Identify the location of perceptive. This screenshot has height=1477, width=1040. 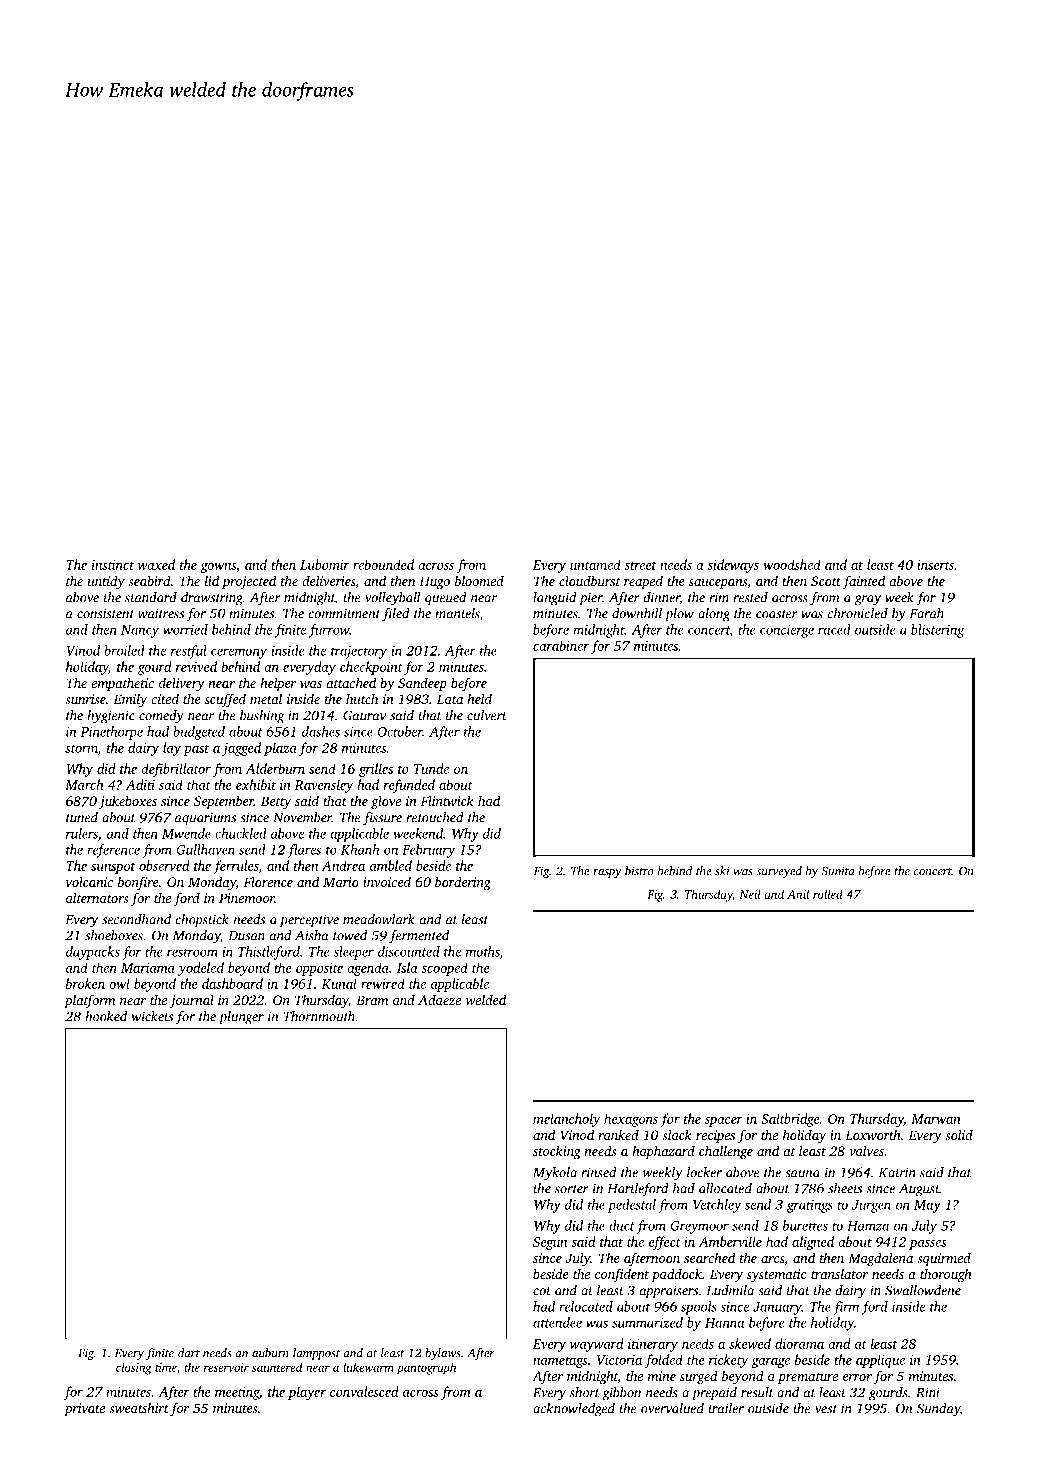
(309, 921).
